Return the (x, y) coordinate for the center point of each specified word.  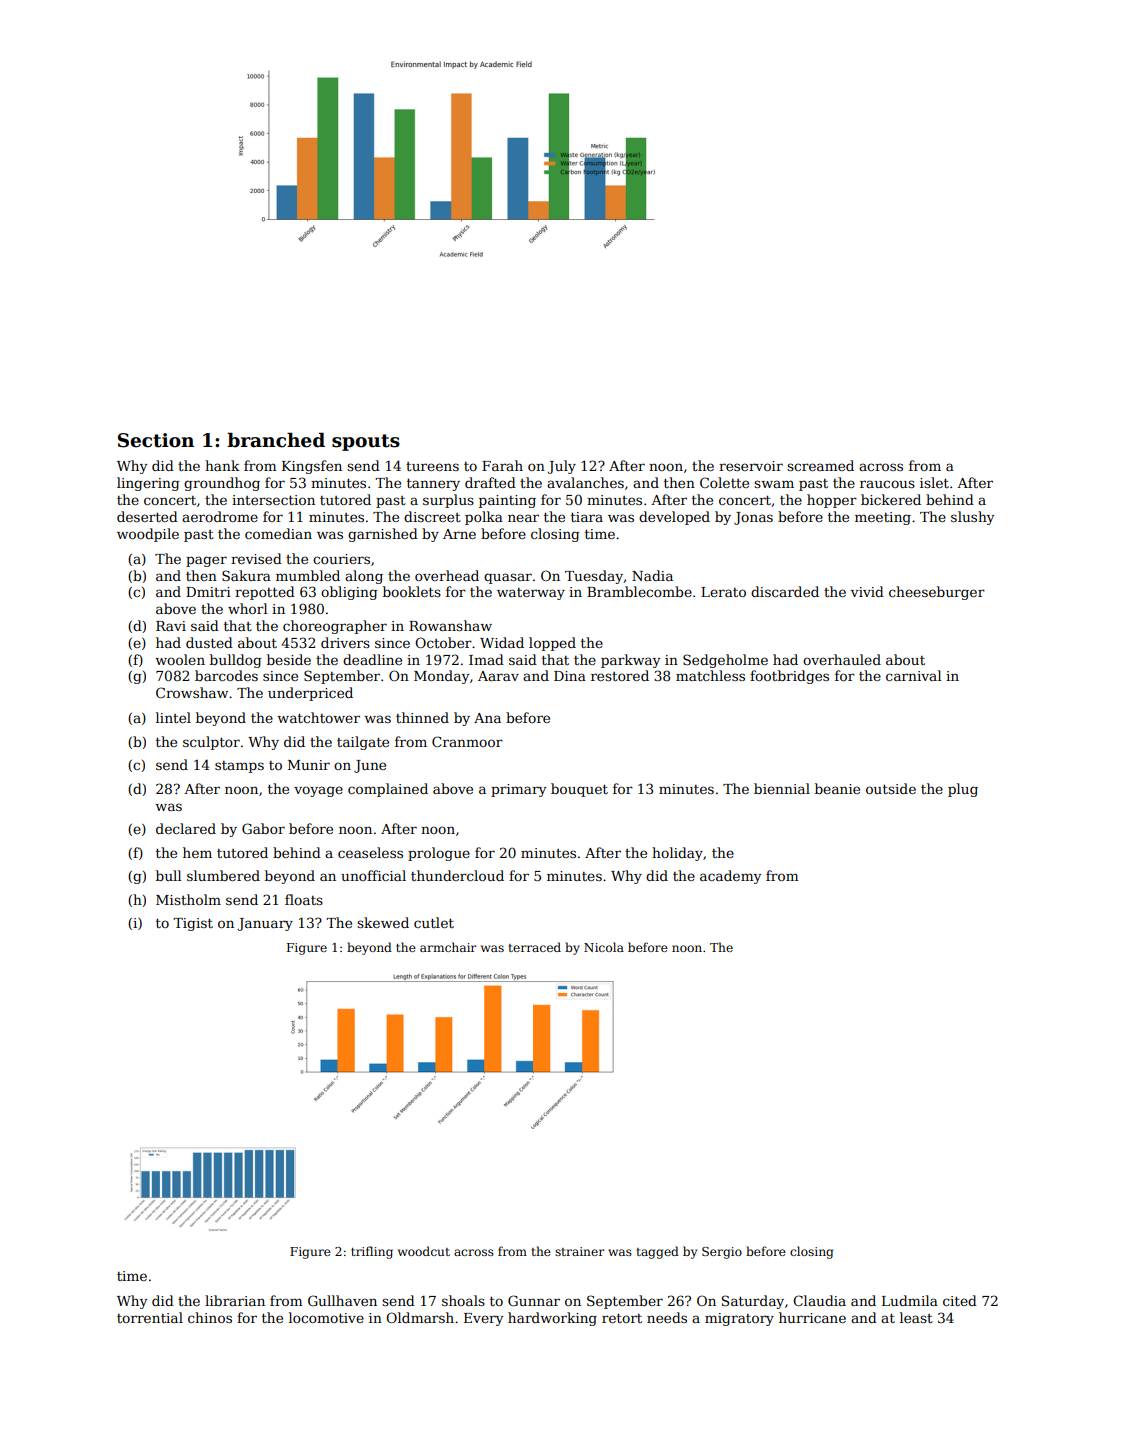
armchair (448, 947)
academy (731, 877)
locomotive (326, 1317)
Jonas (753, 518)
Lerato (723, 592)
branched (276, 440)
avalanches (585, 482)
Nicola (604, 947)
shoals (463, 1300)
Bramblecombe (639, 591)
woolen (180, 659)
